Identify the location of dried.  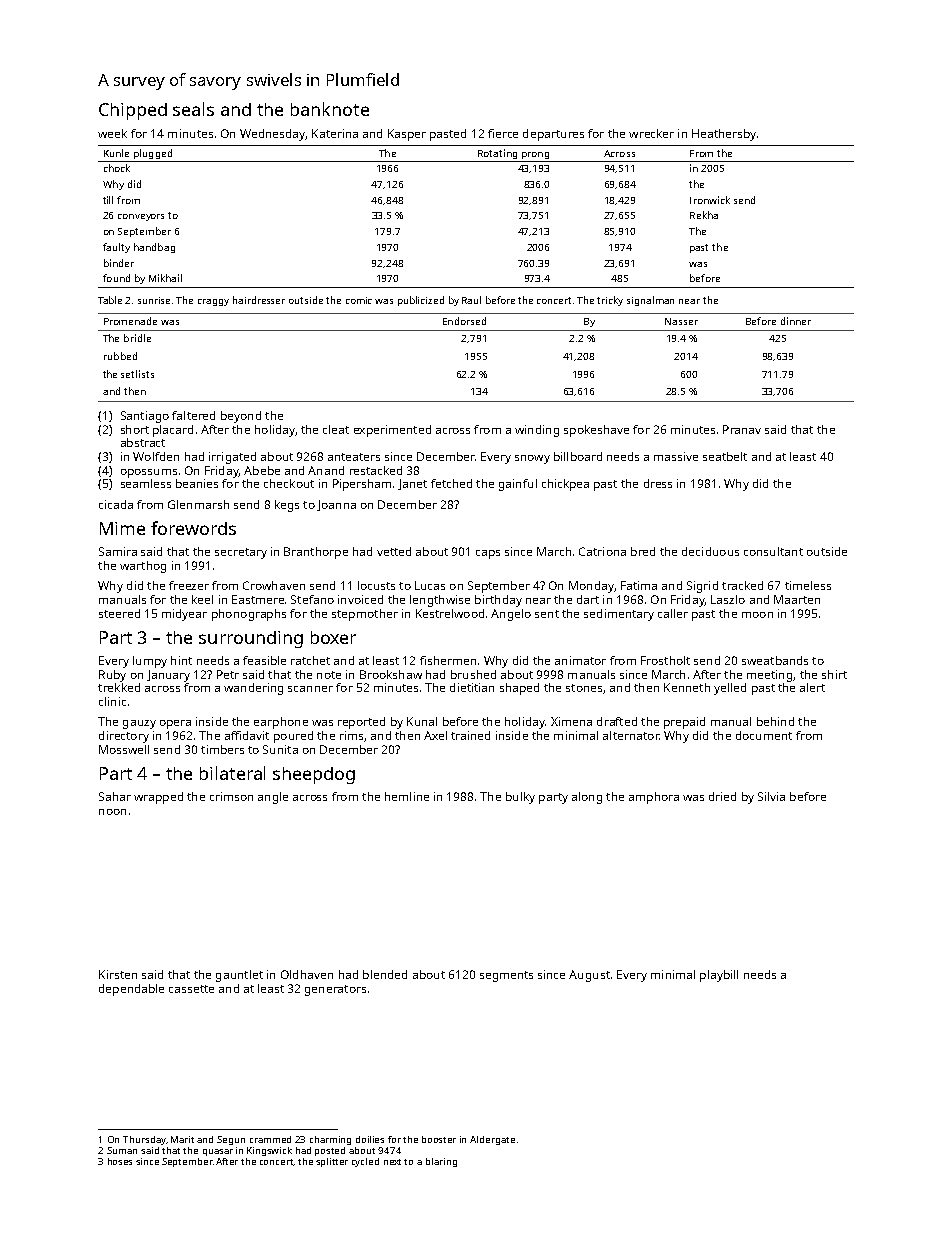
(722, 796).
